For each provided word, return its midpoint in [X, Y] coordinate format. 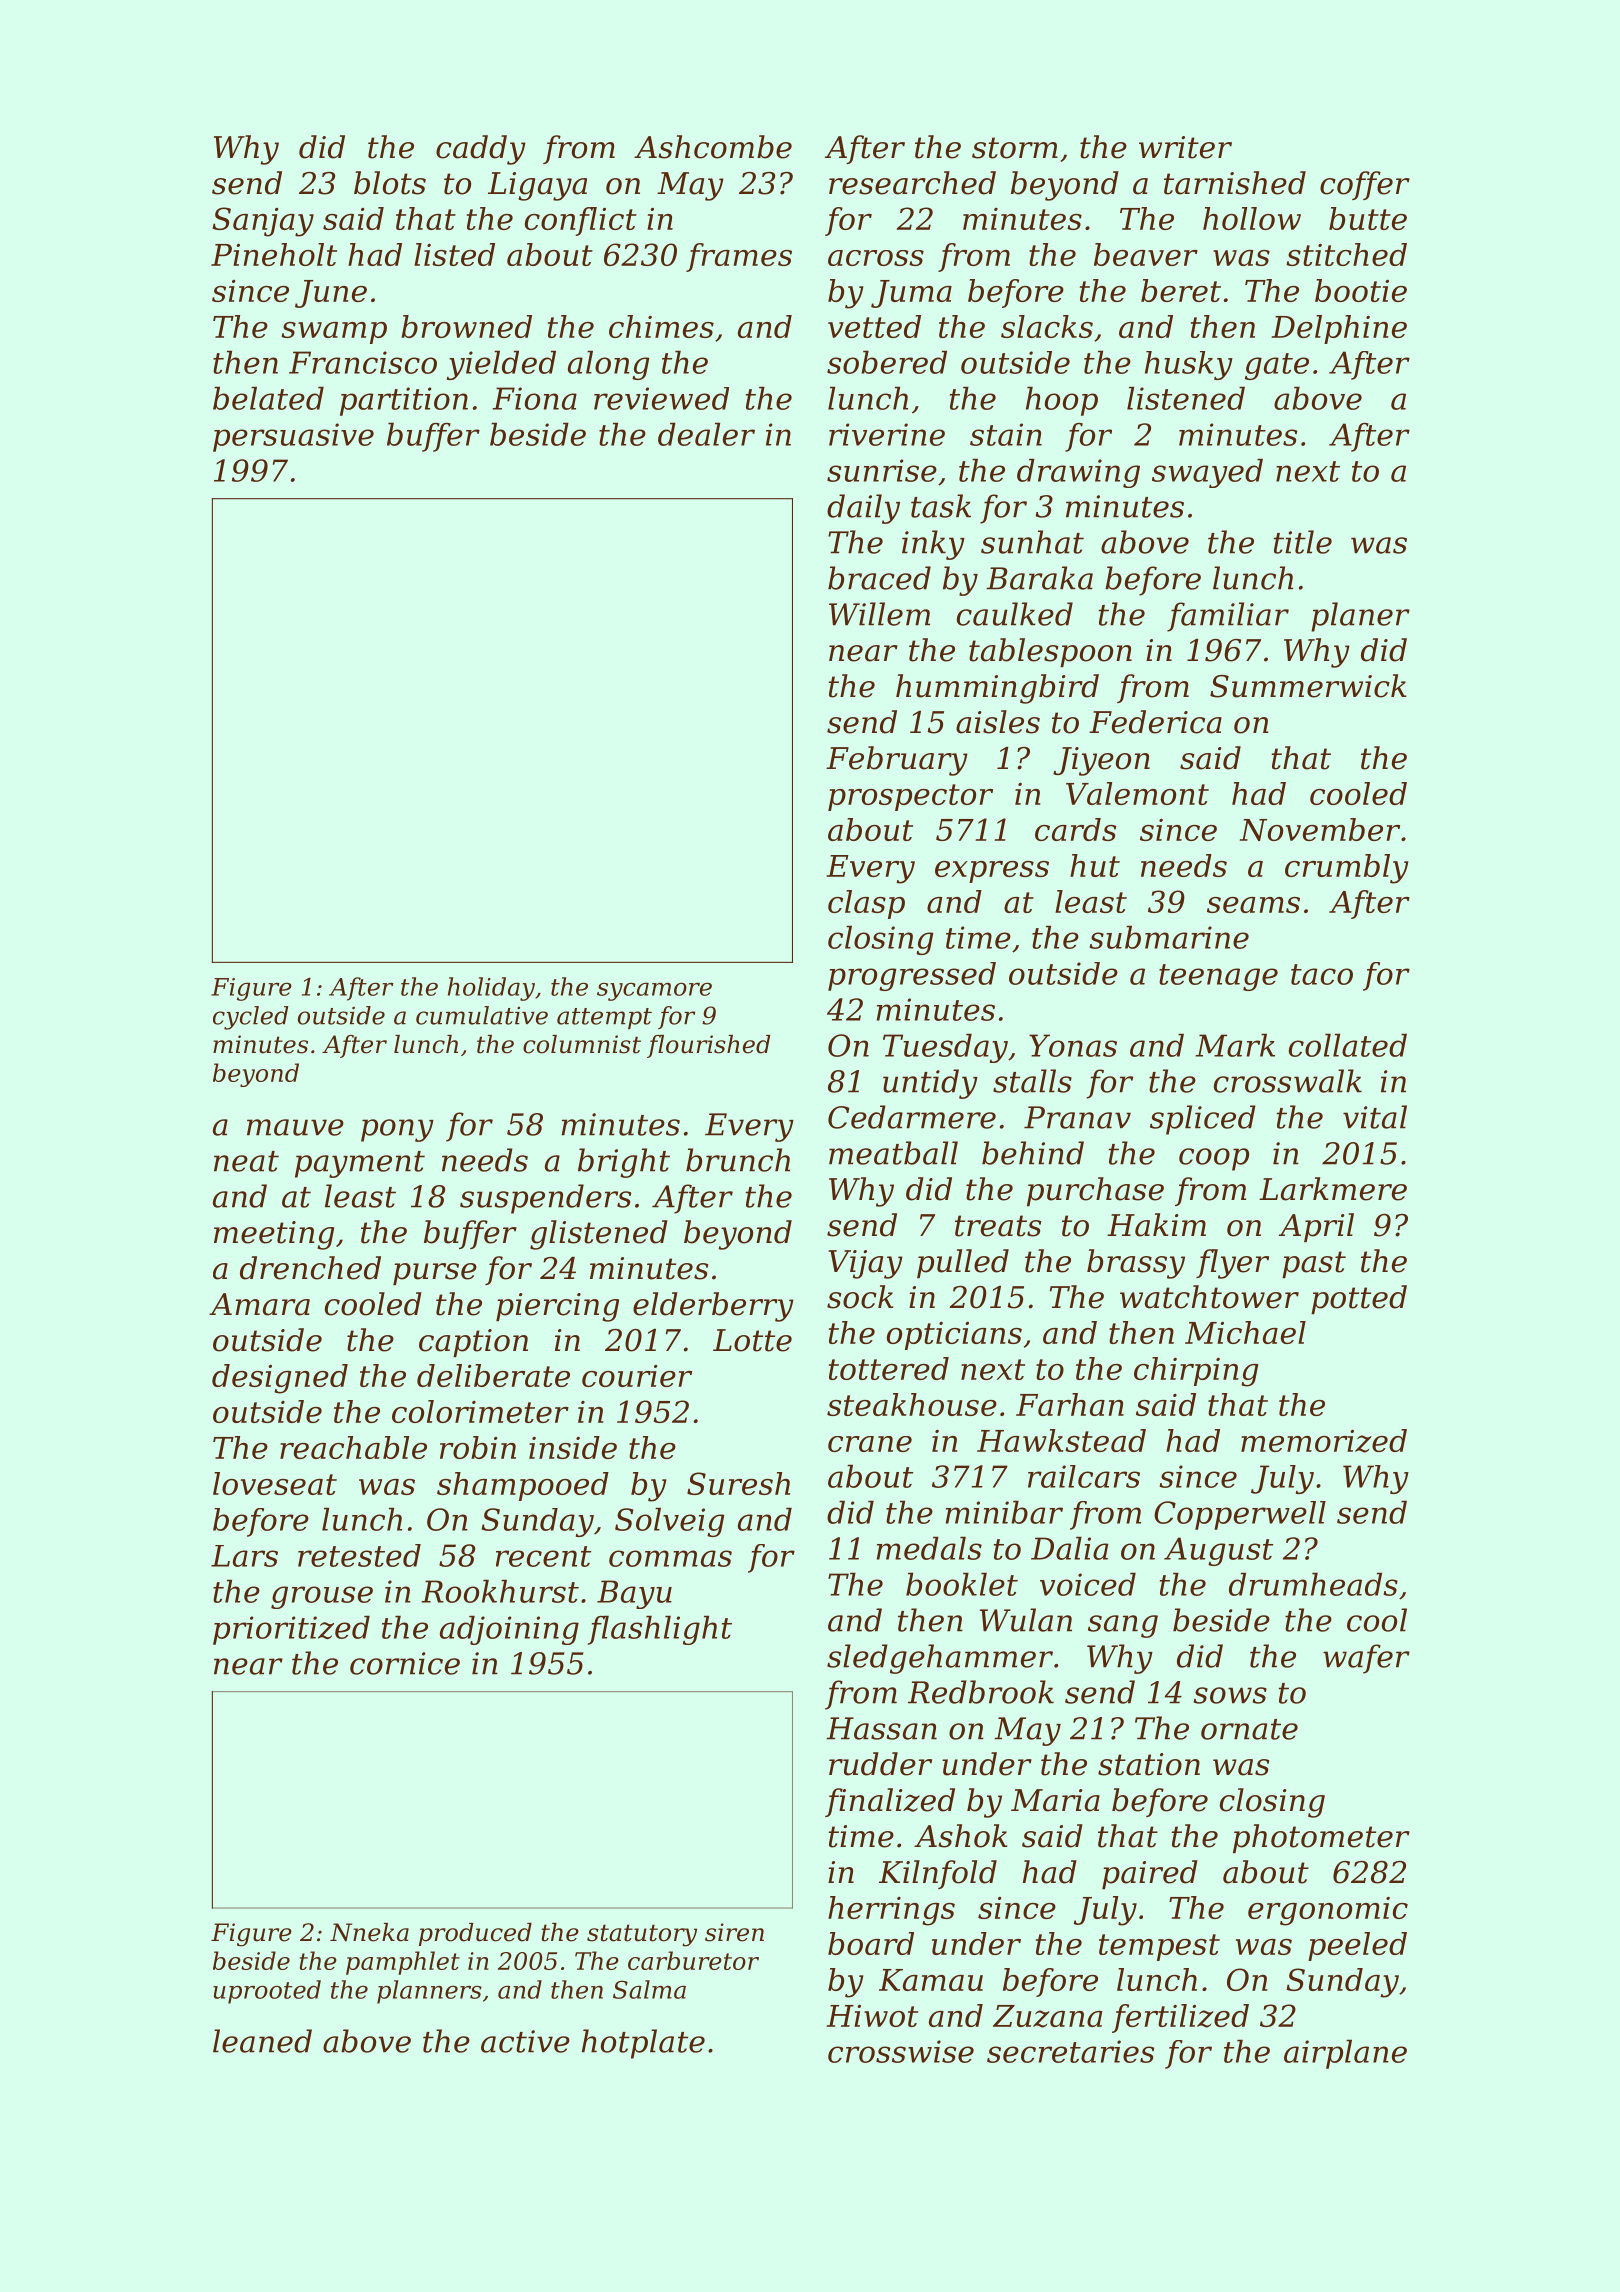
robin [478, 1447]
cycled [251, 1018]
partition [404, 401]
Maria [1055, 1800]
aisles [998, 722]
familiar [1228, 617]
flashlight [660, 1630]
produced [475, 1934]
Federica [1155, 722]
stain [1006, 434]
